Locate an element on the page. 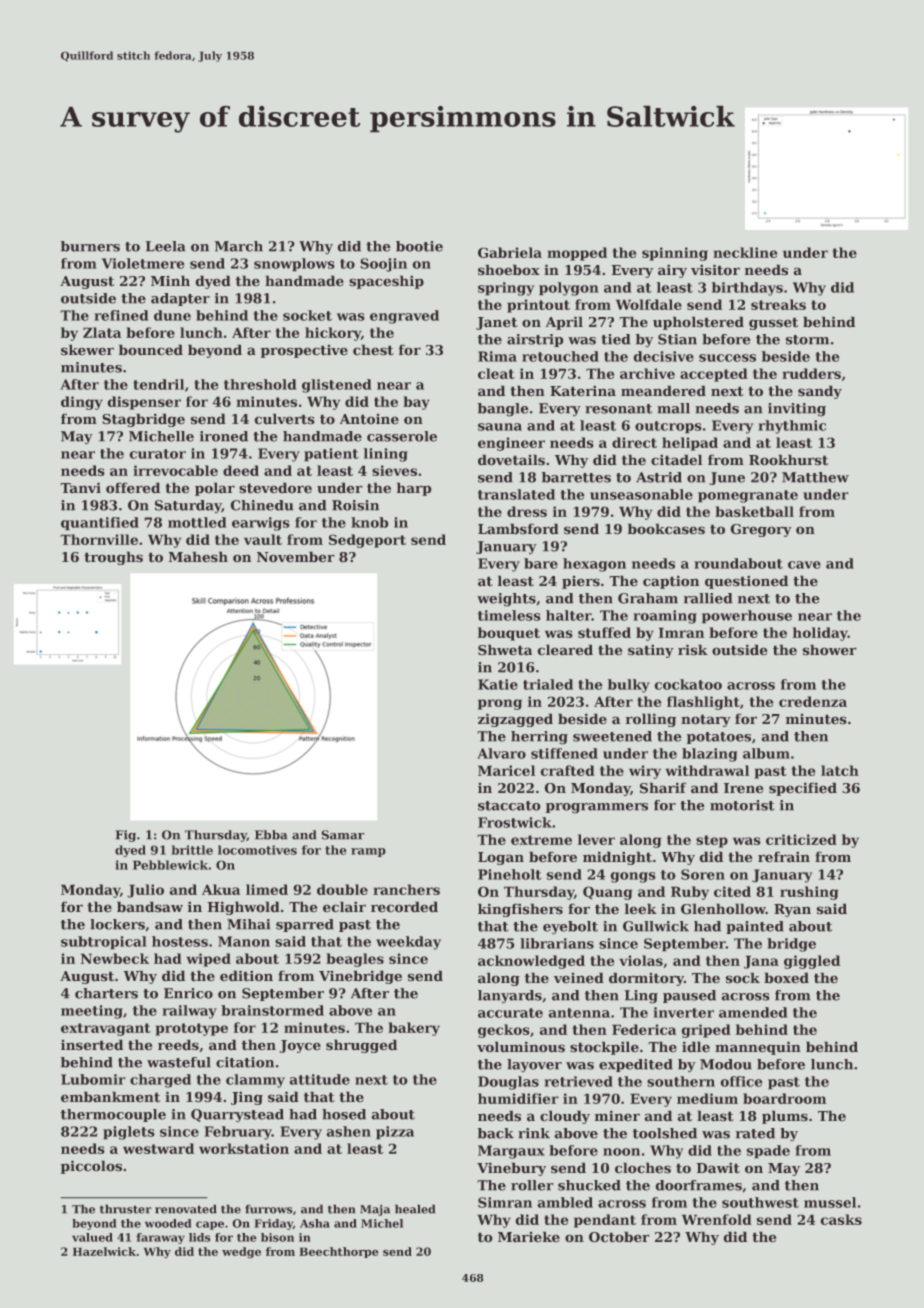 The width and height of the document is (924, 1308). specified is located at coordinates (803, 789).
